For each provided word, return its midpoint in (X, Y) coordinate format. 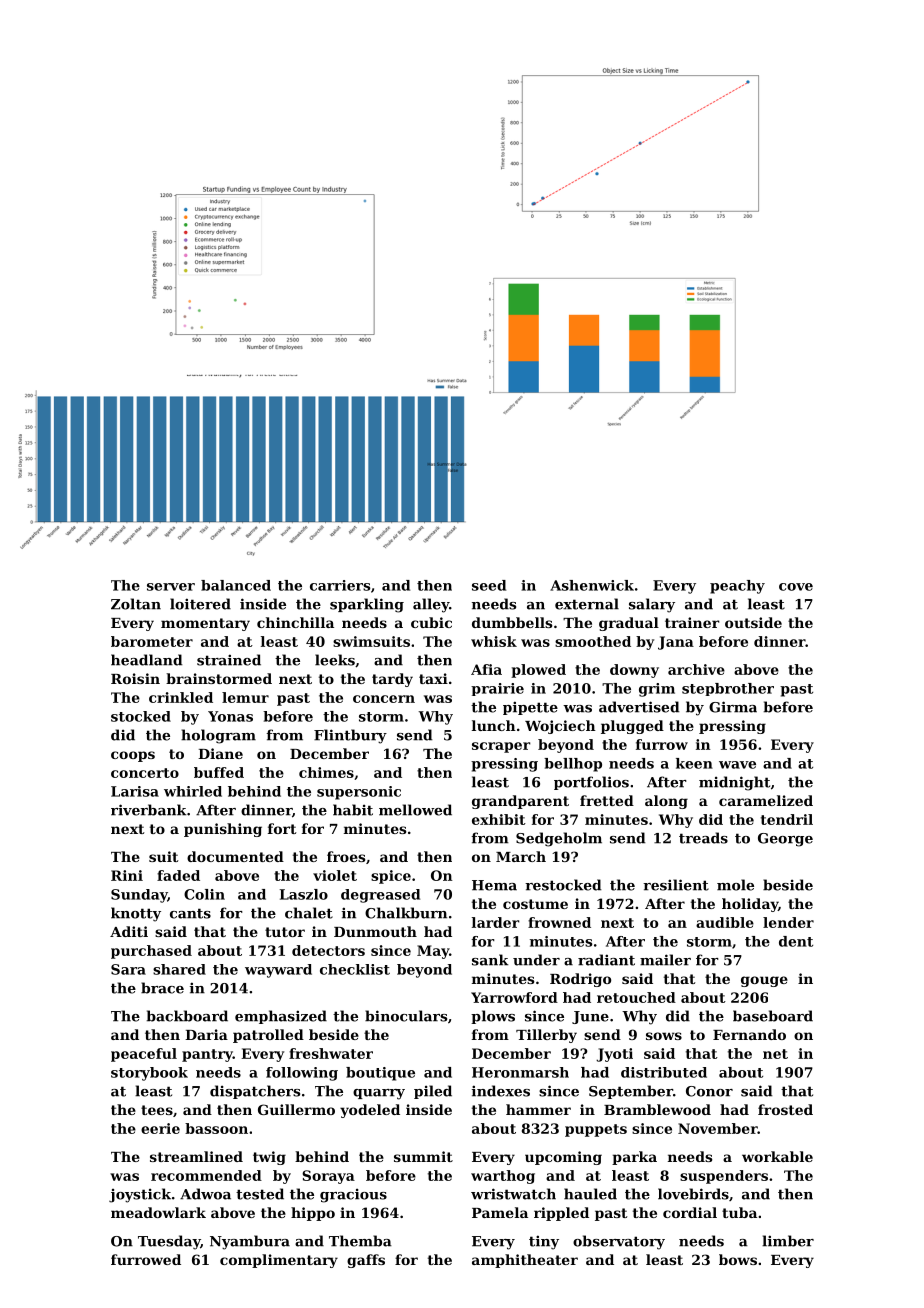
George (785, 840)
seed (489, 585)
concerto (145, 773)
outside (753, 622)
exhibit (499, 819)
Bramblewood (657, 1109)
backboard (187, 1016)
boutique (380, 1074)
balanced (236, 585)
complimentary (279, 1261)
